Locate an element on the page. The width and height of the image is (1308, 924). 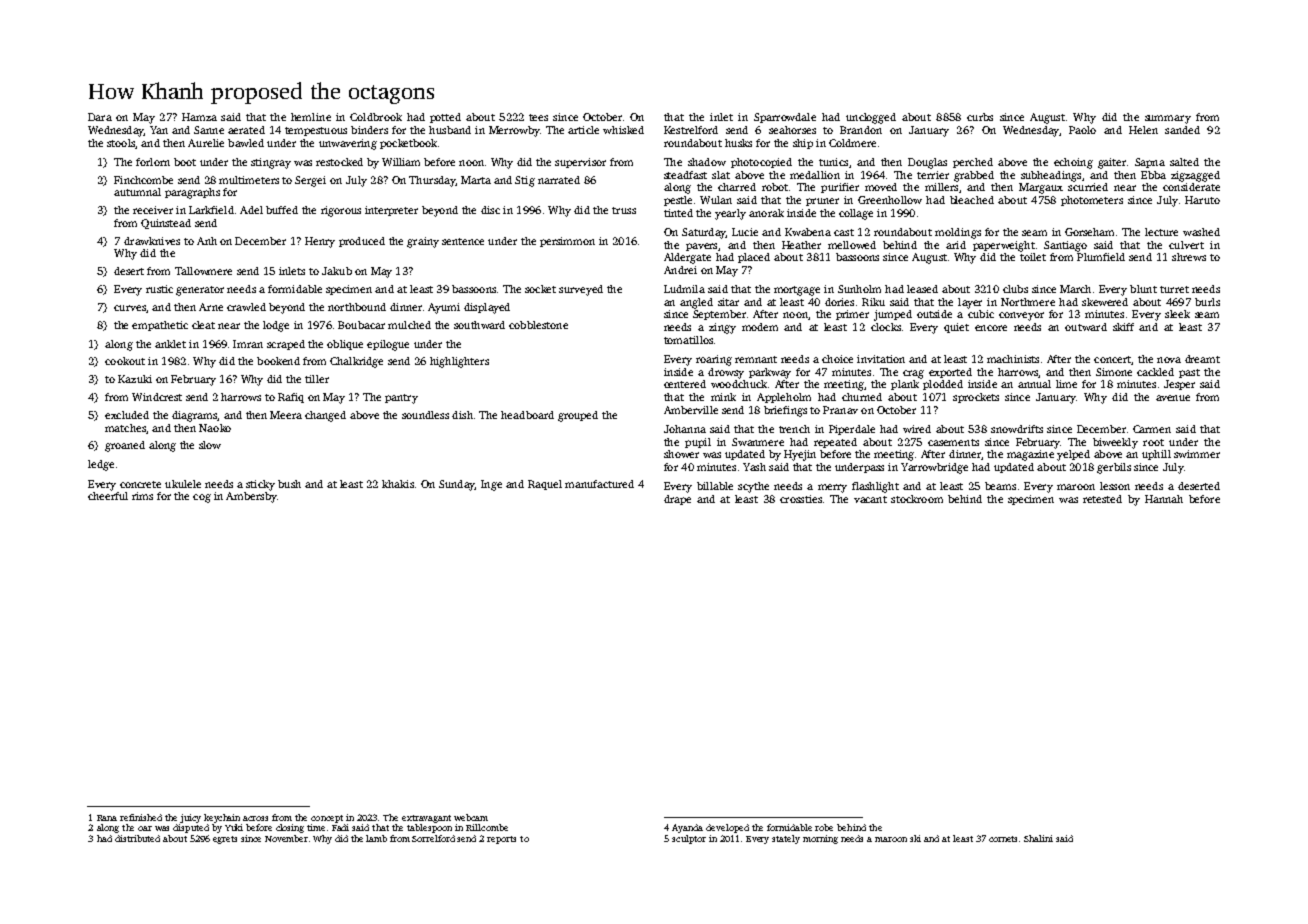
Shalini is located at coordinates (1038, 838).
